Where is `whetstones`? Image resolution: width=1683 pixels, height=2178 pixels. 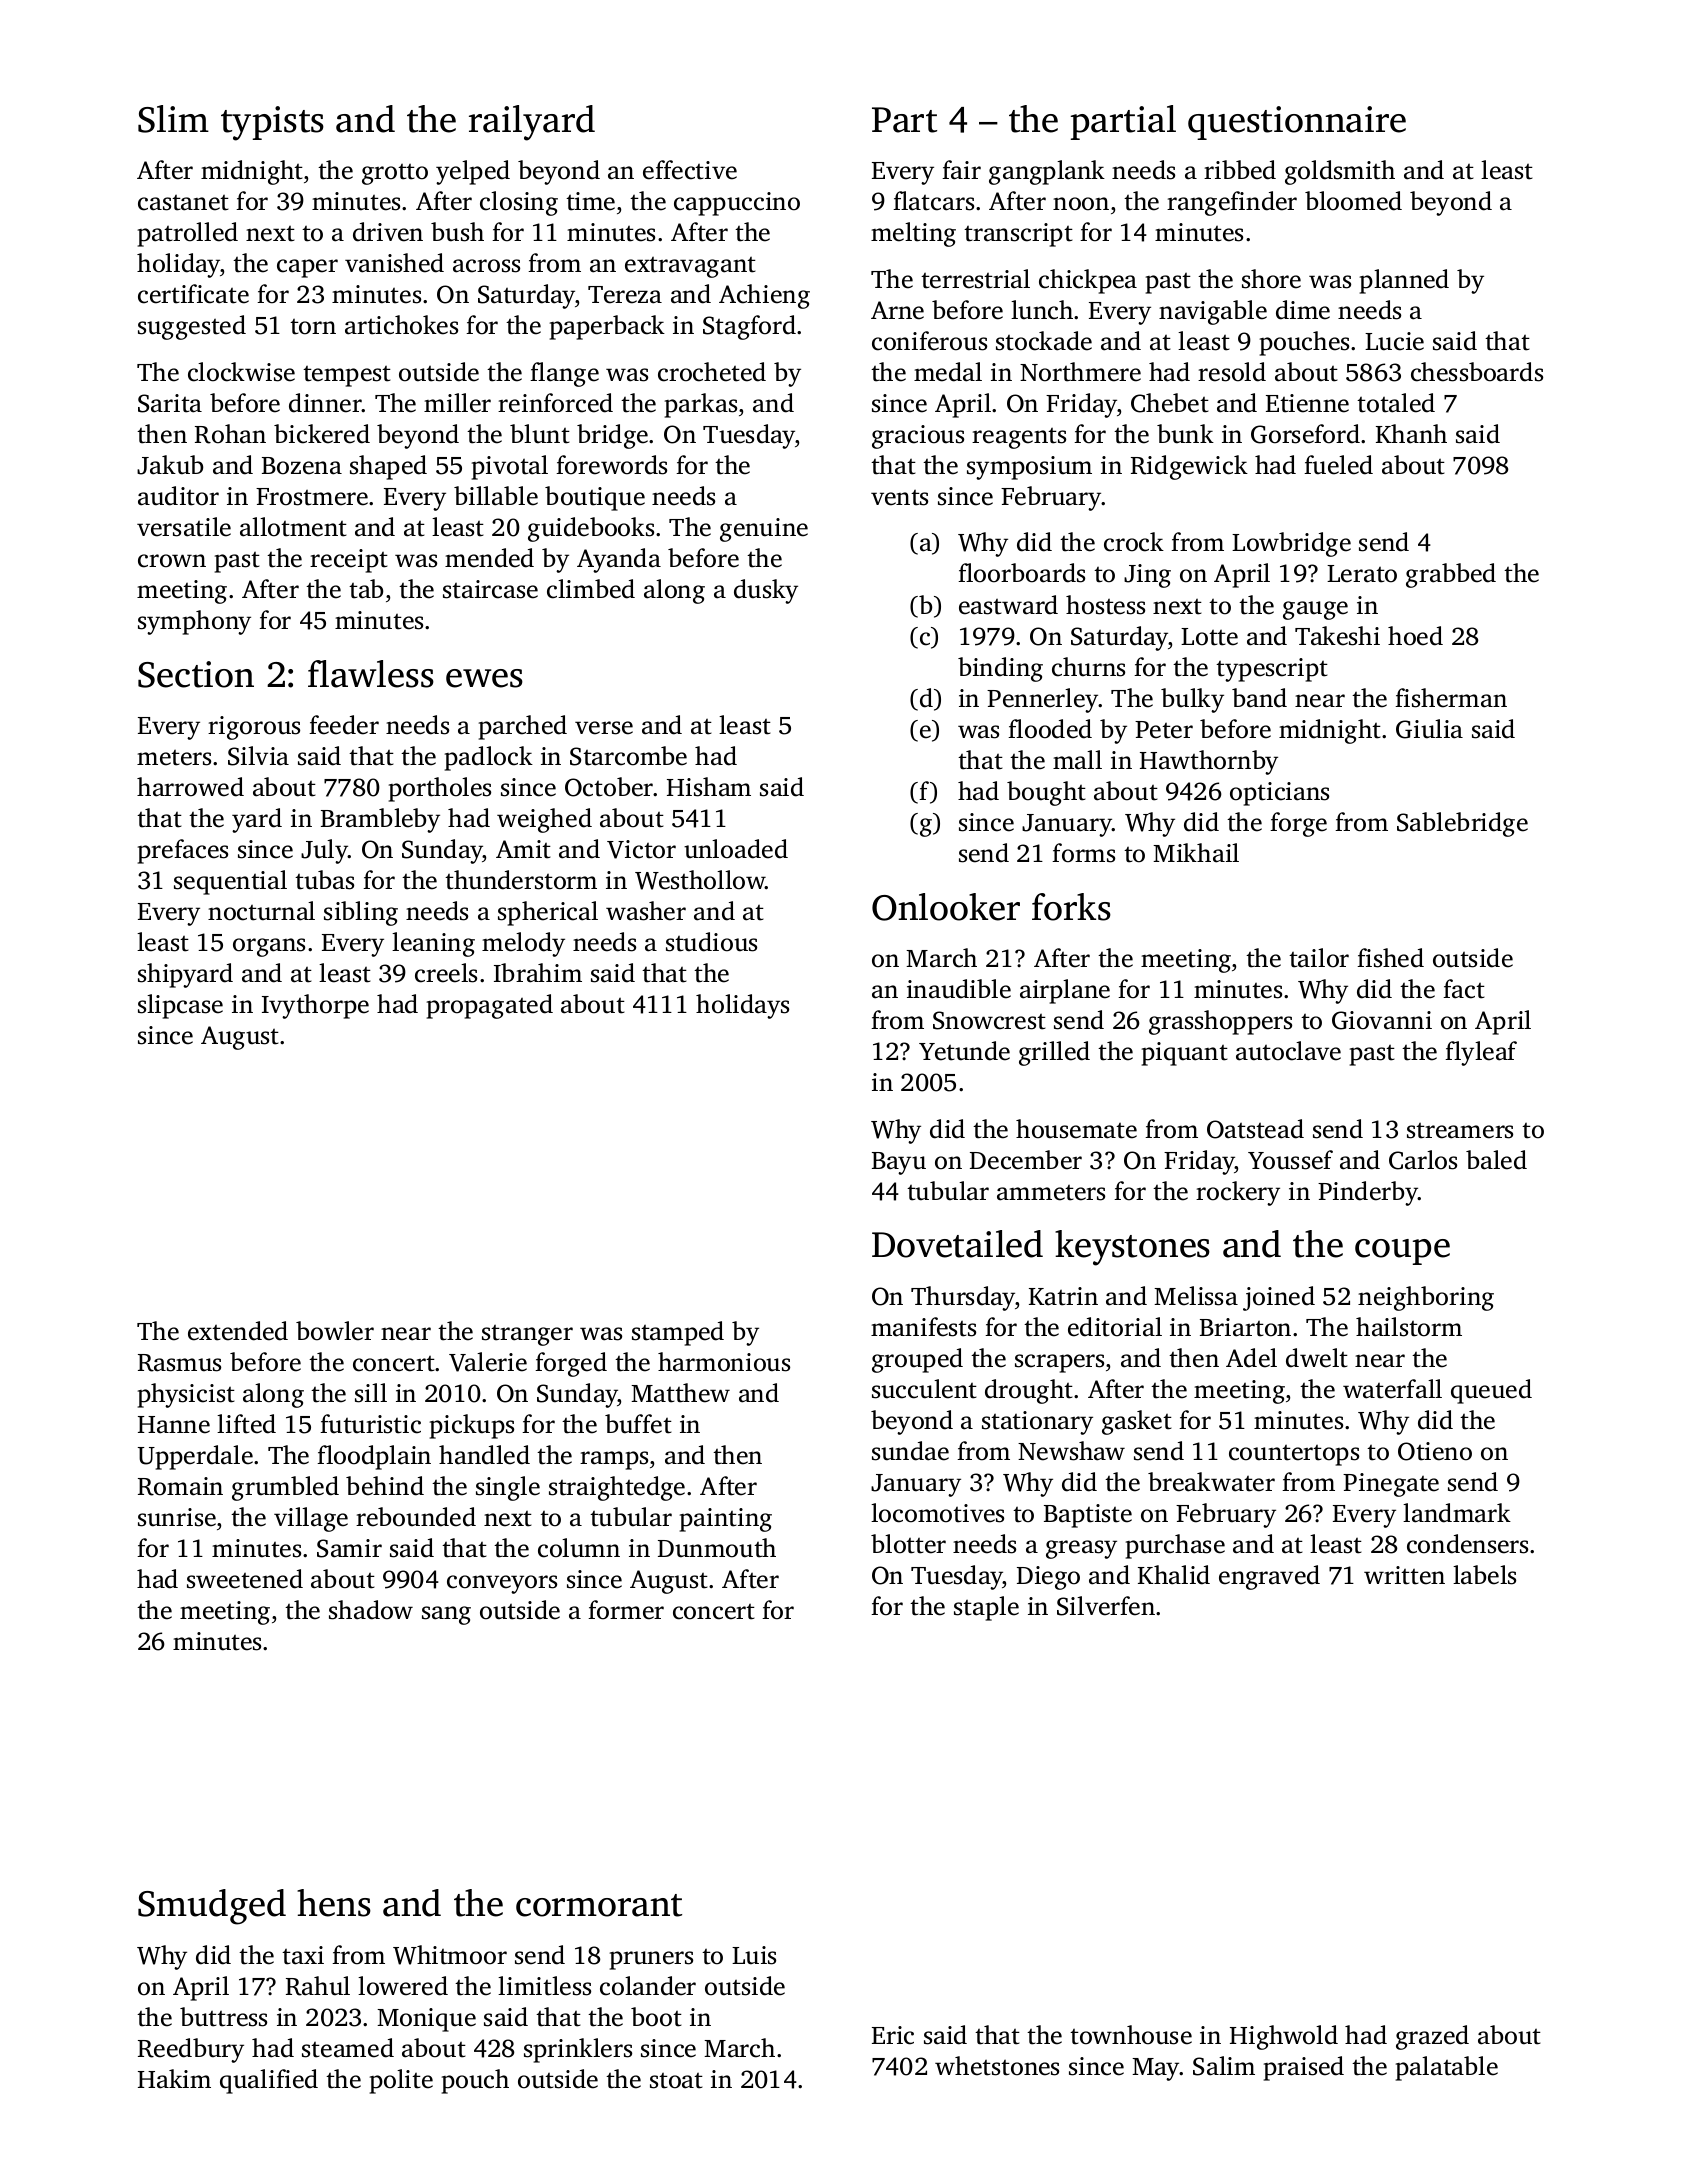
whetstones is located at coordinates (997, 2066).
